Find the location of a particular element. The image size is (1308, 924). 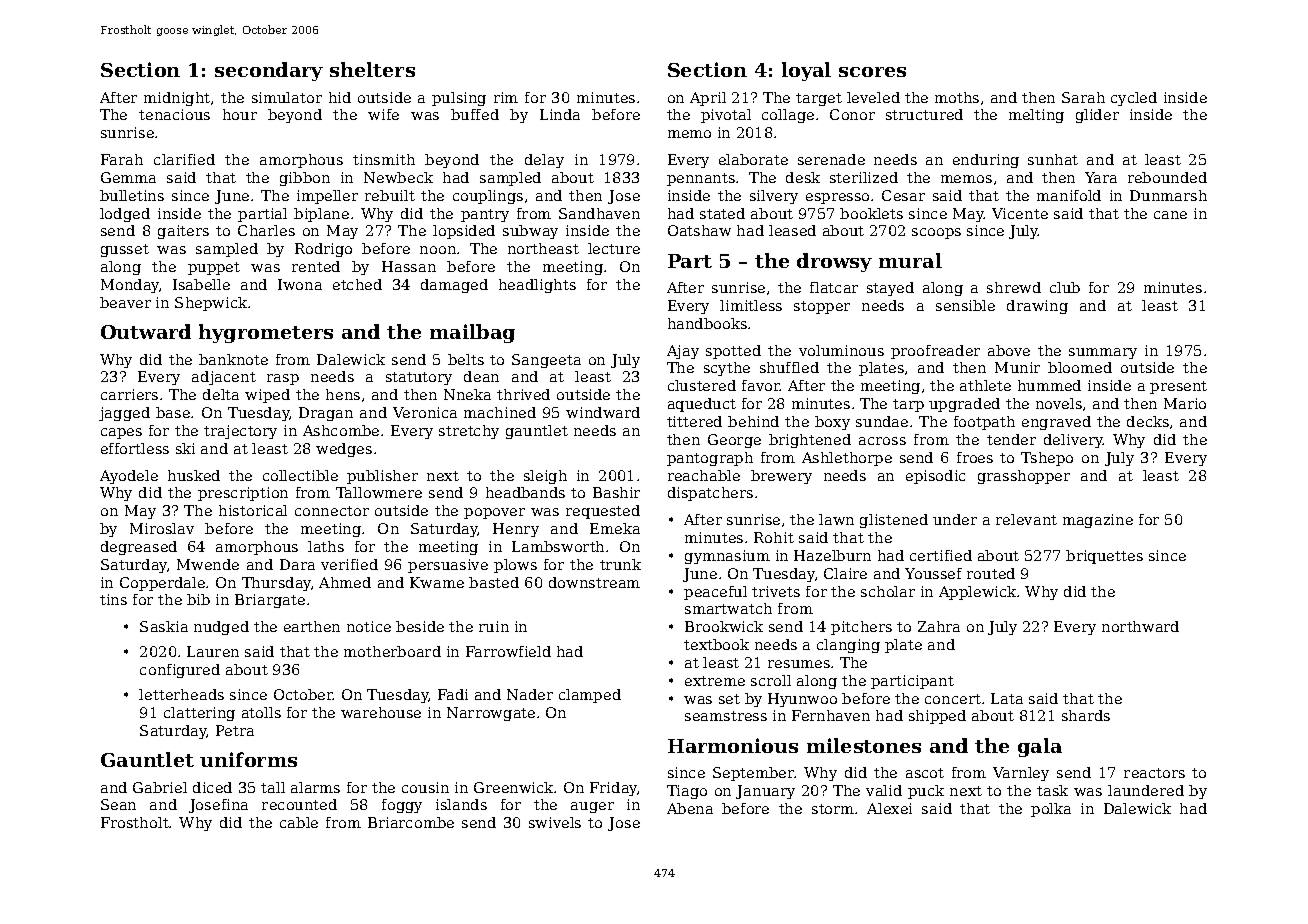

Miroslav is located at coordinates (162, 528).
